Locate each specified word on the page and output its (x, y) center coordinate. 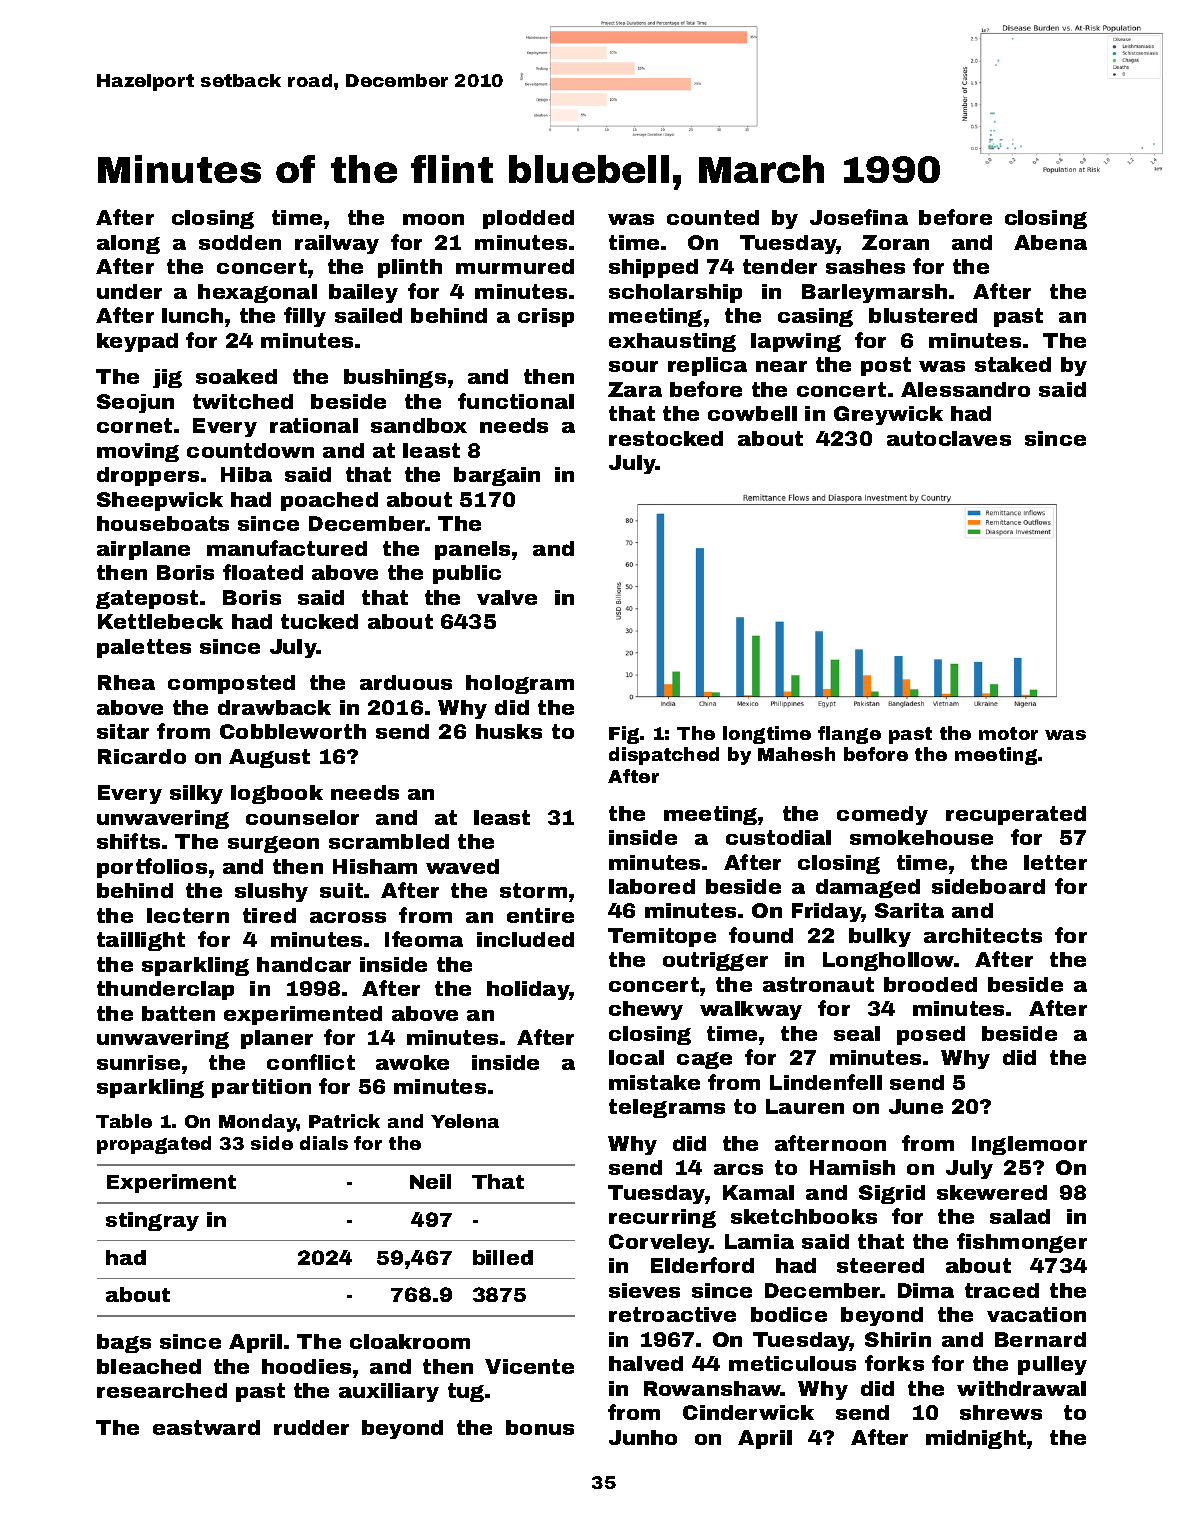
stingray (152, 1221)
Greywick (888, 415)
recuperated (1016, 815)
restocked (666, 438)
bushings (395, 378)
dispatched (664, 756)
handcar (304, 964)
